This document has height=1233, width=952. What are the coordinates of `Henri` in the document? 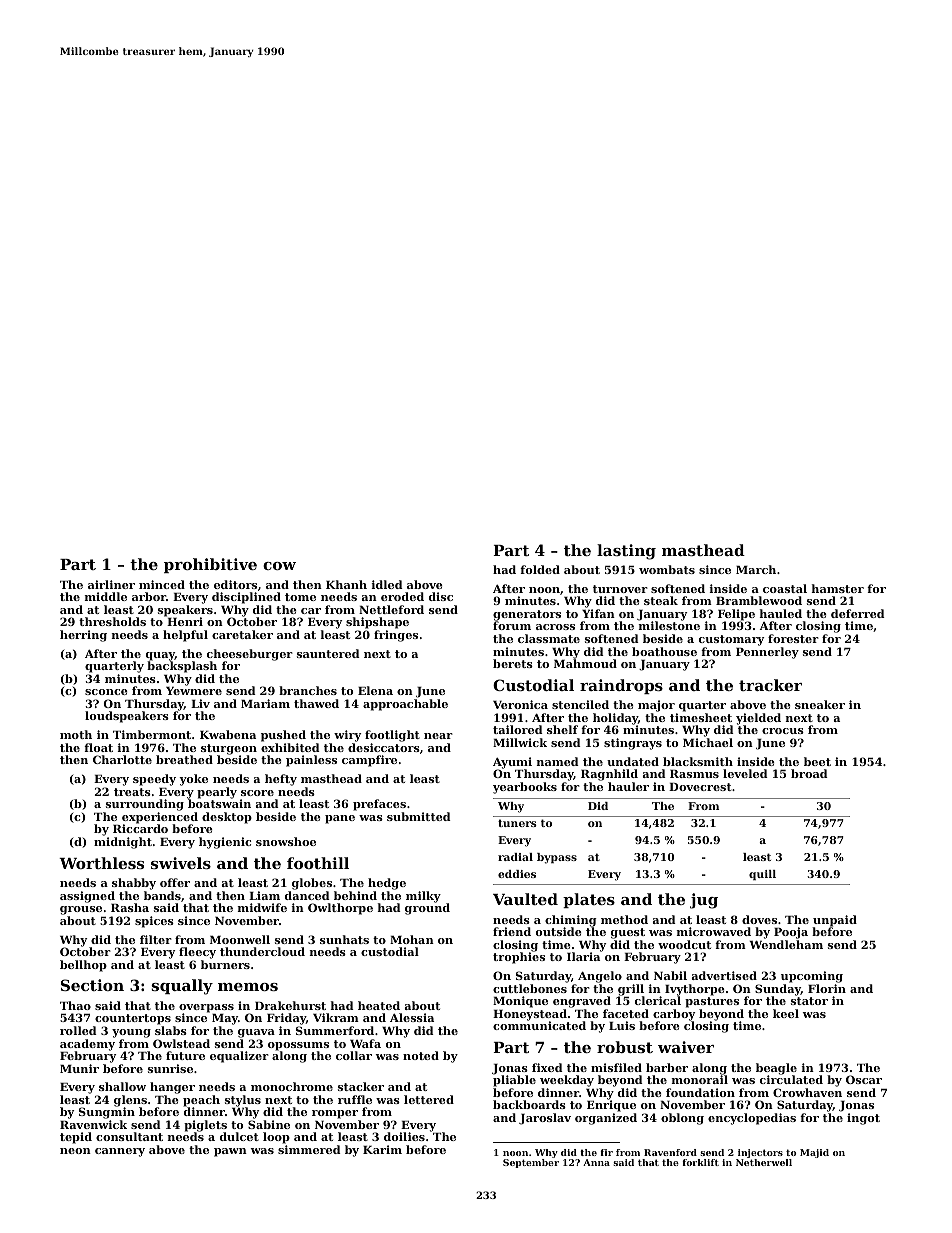 It's located at (185, 621).
